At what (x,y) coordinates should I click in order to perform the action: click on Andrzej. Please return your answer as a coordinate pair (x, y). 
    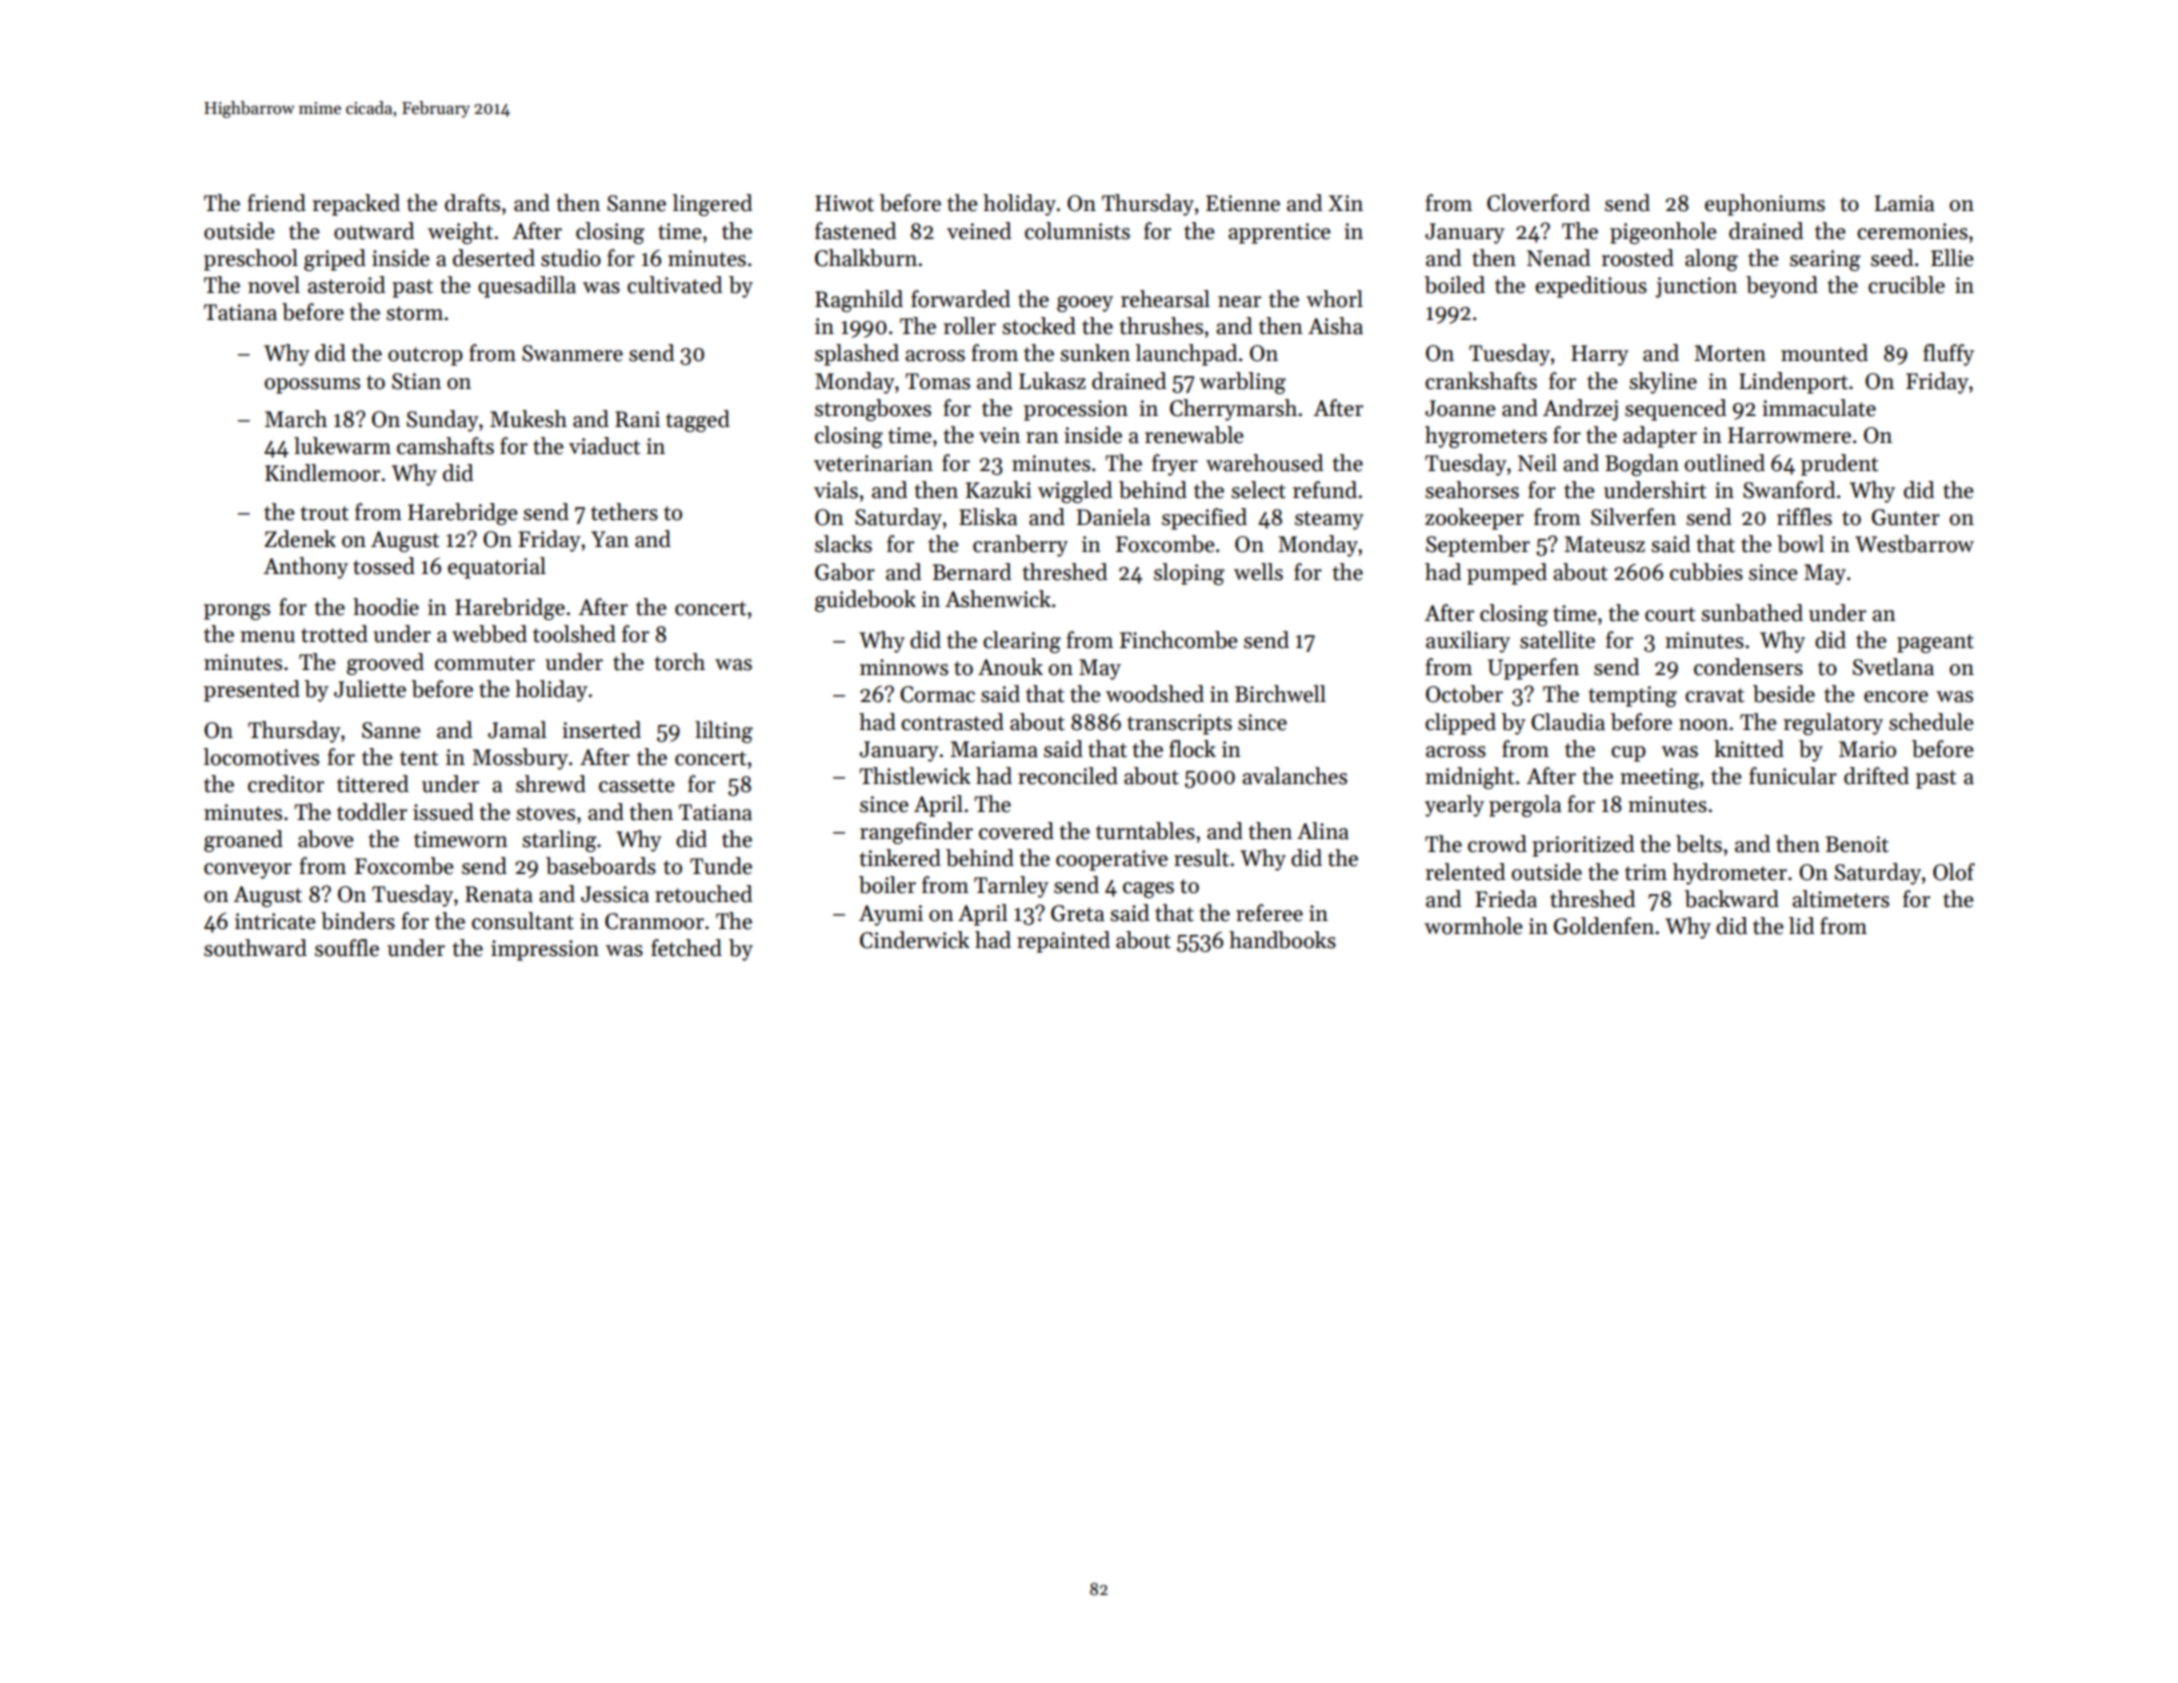
    Looking at the image, I should click on (1580, 410).
